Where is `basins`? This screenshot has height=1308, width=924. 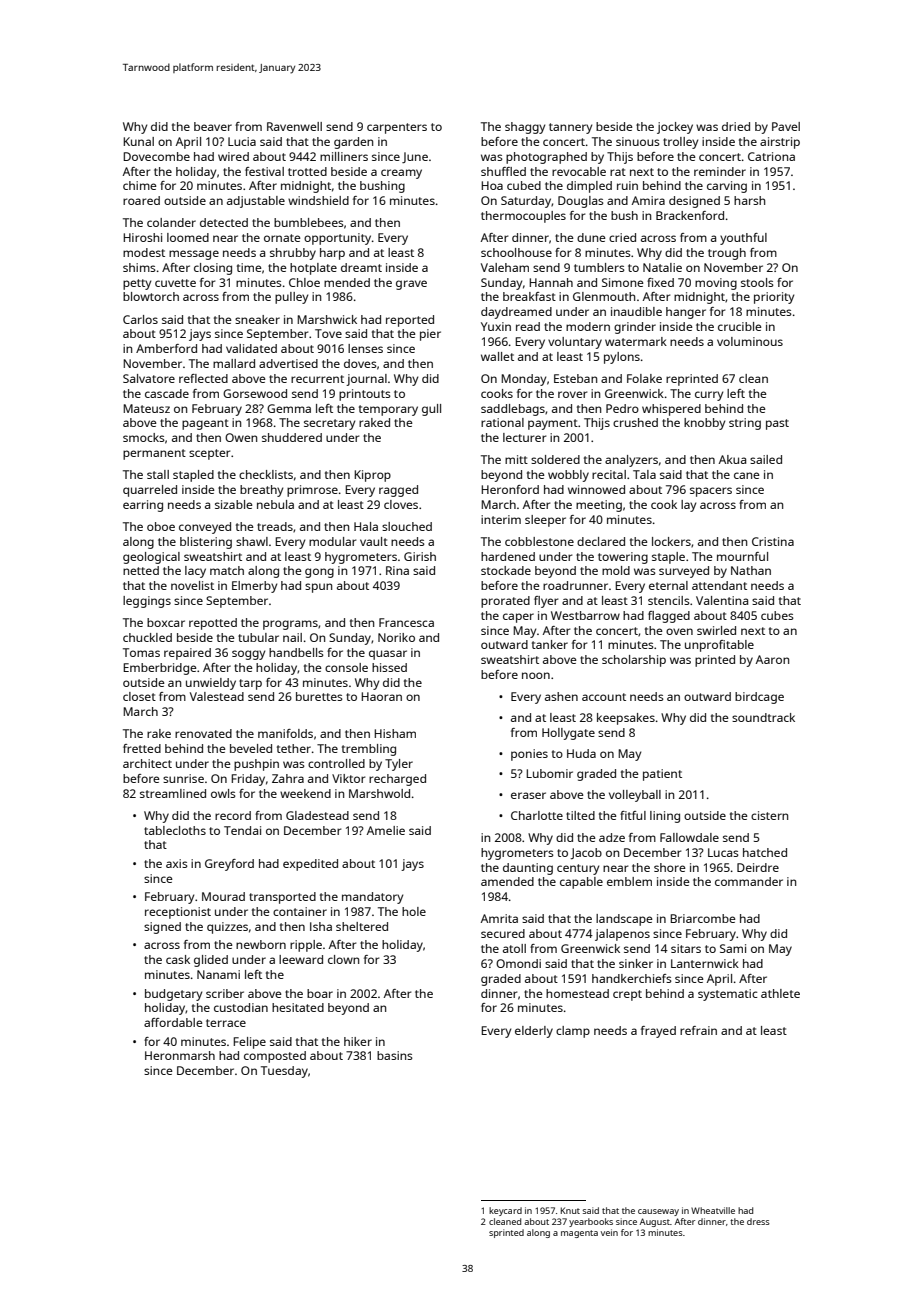
basins is located at coordinates (395, 1055).
